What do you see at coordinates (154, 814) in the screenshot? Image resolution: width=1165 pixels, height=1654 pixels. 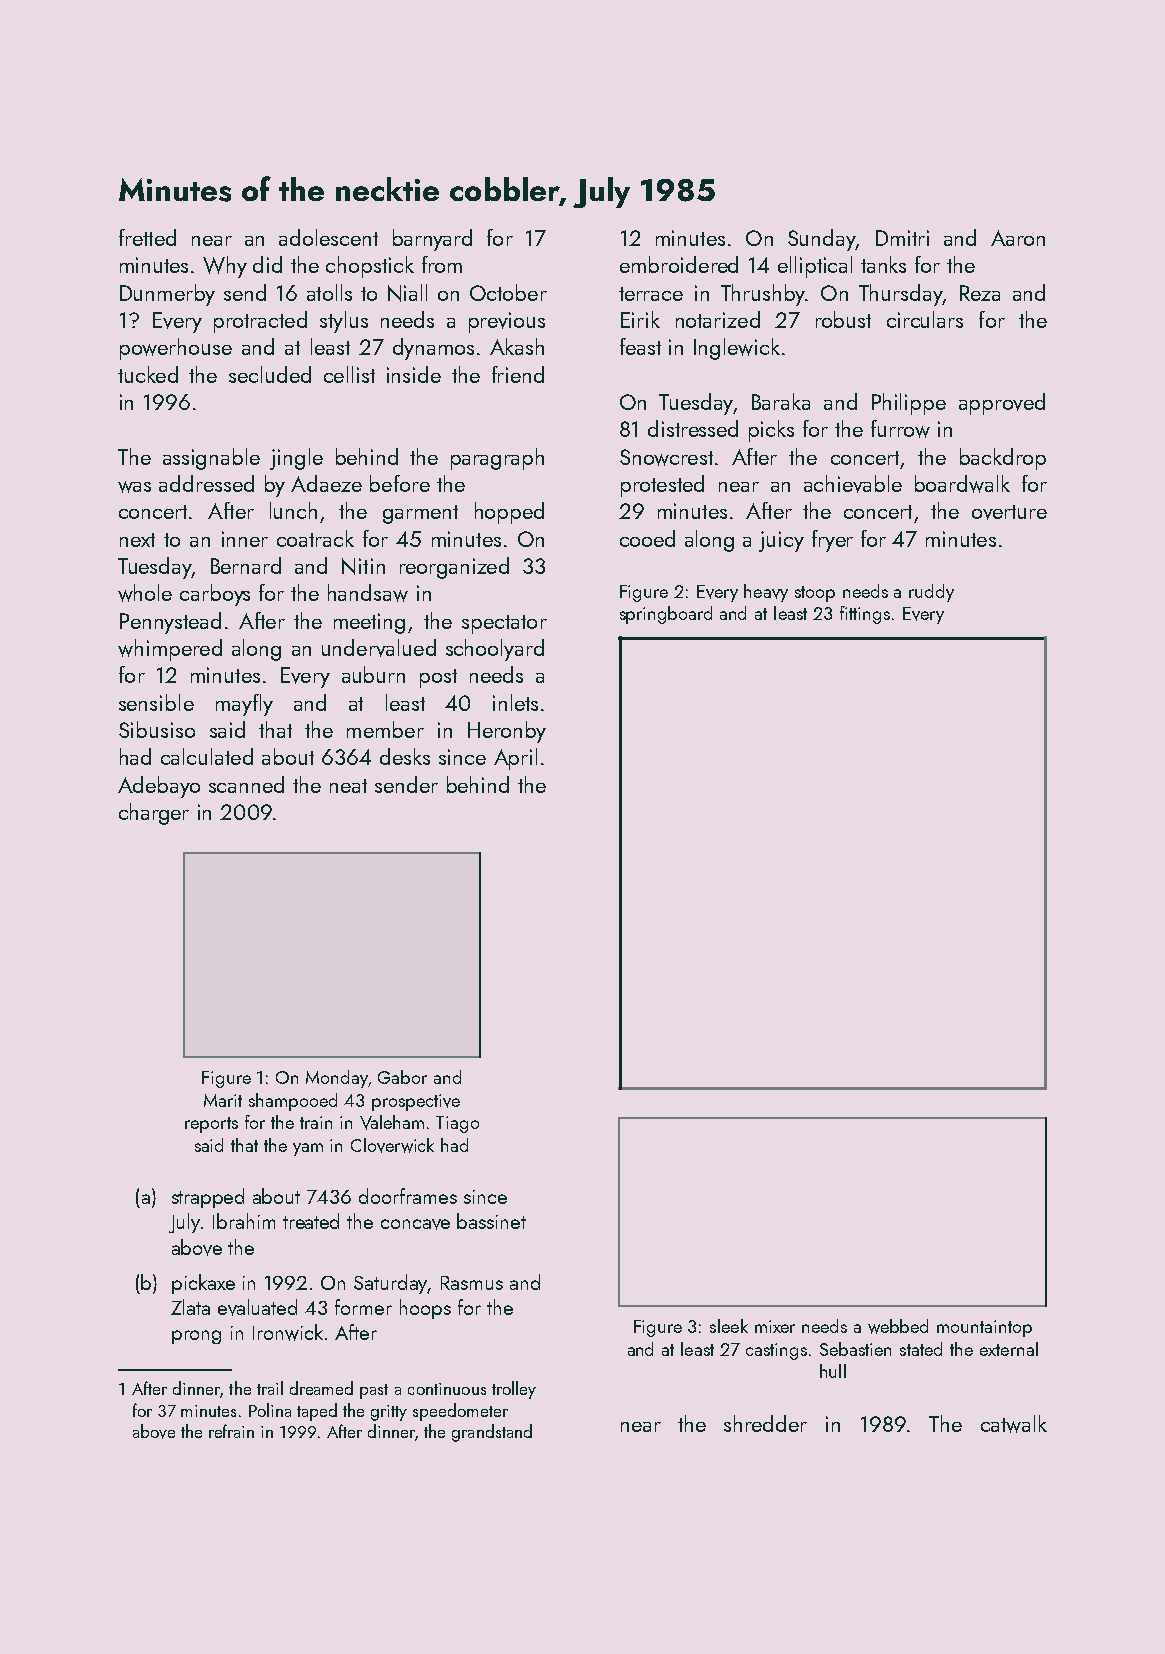 I see `charger` at bounding box center [154, 814].
